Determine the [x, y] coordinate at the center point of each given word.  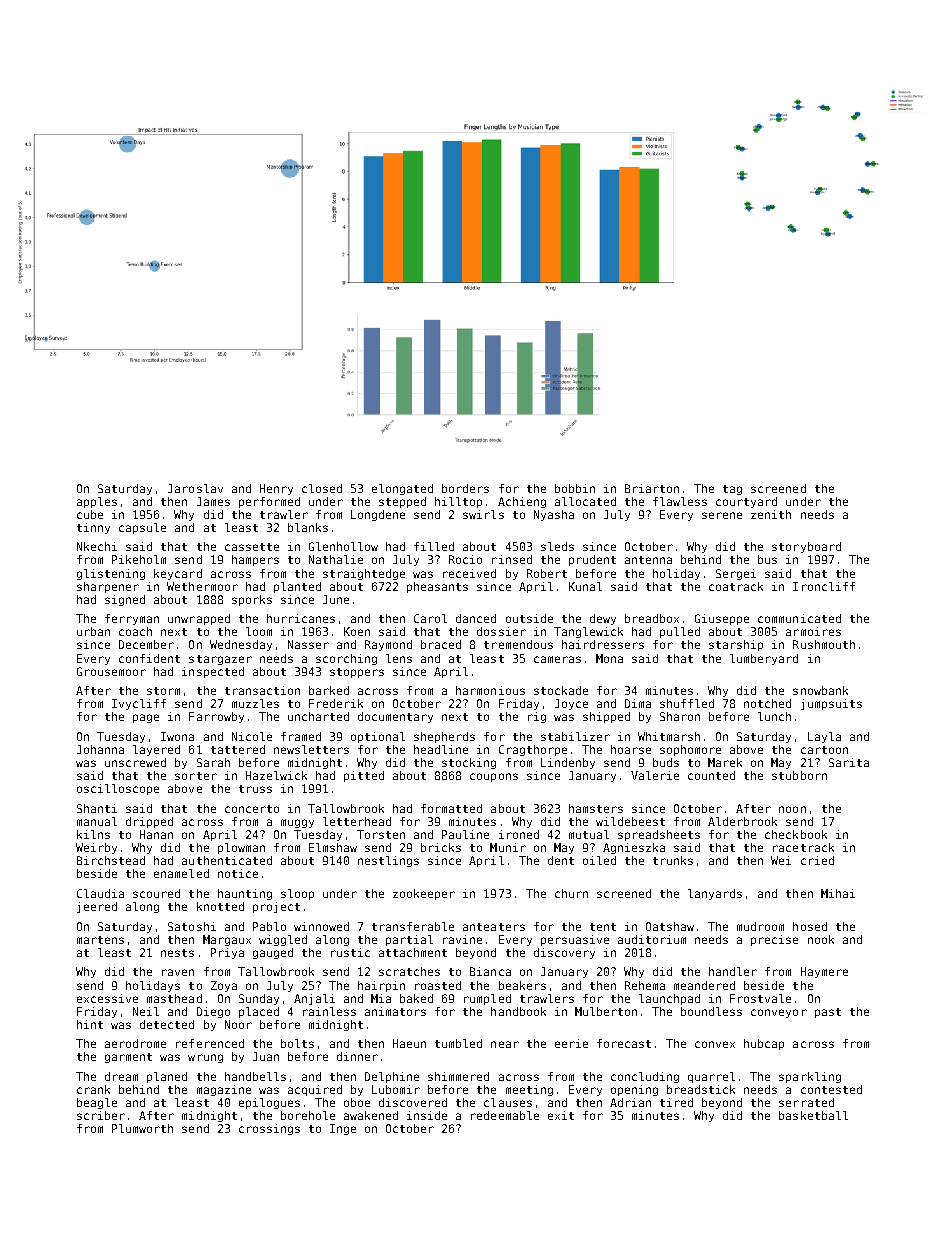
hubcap [764, 1044]
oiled [599, 860]
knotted [220, 906]
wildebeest [630, 821]
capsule [142, 528]
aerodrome [135, 1043]
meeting [529, 1090]
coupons [494, 777]
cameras [557, 659]
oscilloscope [118, 789]
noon [792, 809]
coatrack [736, 586]
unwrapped [199, 619]
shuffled [687, 703]
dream [121, 1076]
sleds [557, 546]
